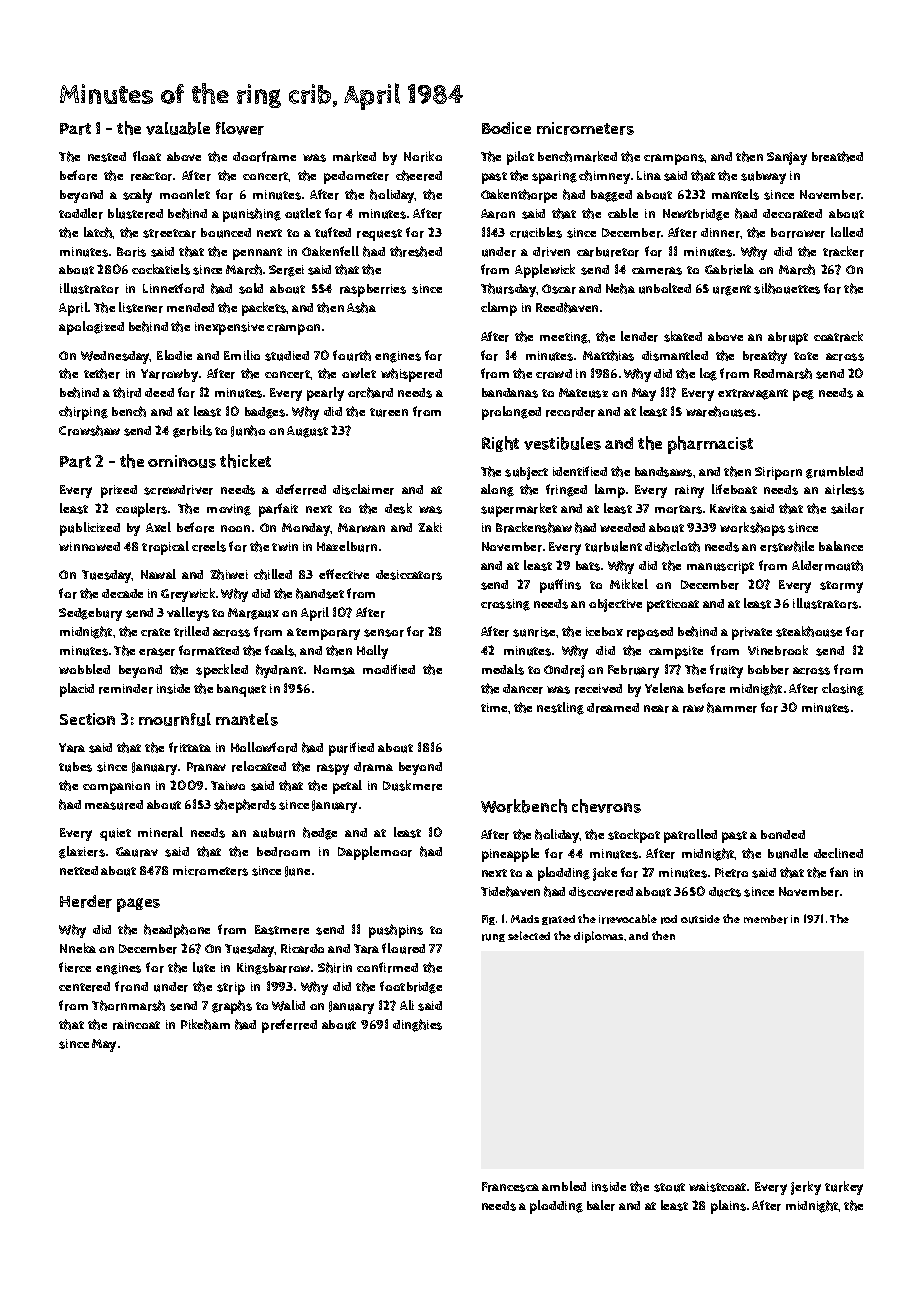 Image resolution: width=924 pixels, height=1308 pixels. I want to click on raincoat, so click(136, 1025).
